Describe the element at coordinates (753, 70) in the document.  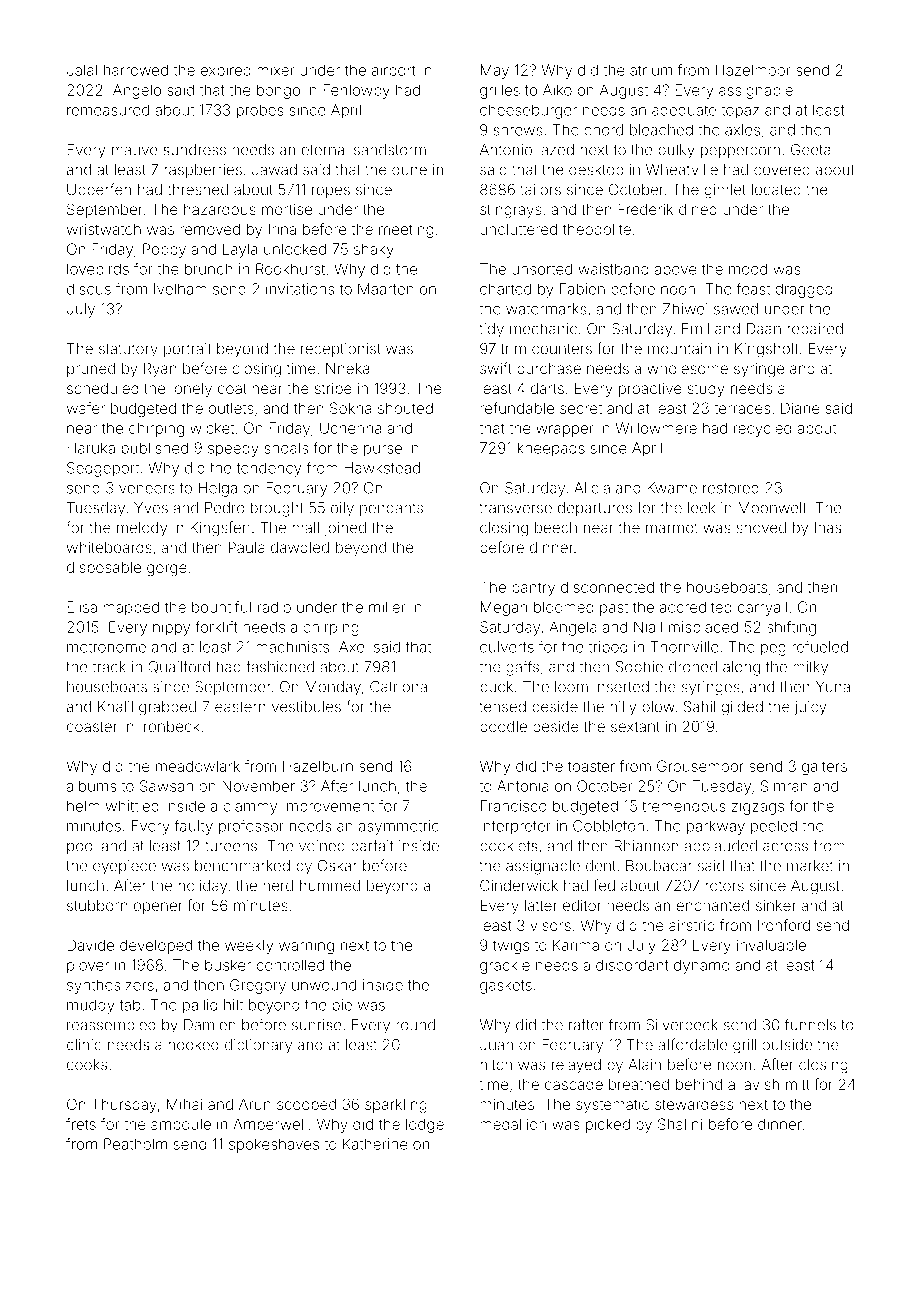
I see `Hazelmoor` at that location.
